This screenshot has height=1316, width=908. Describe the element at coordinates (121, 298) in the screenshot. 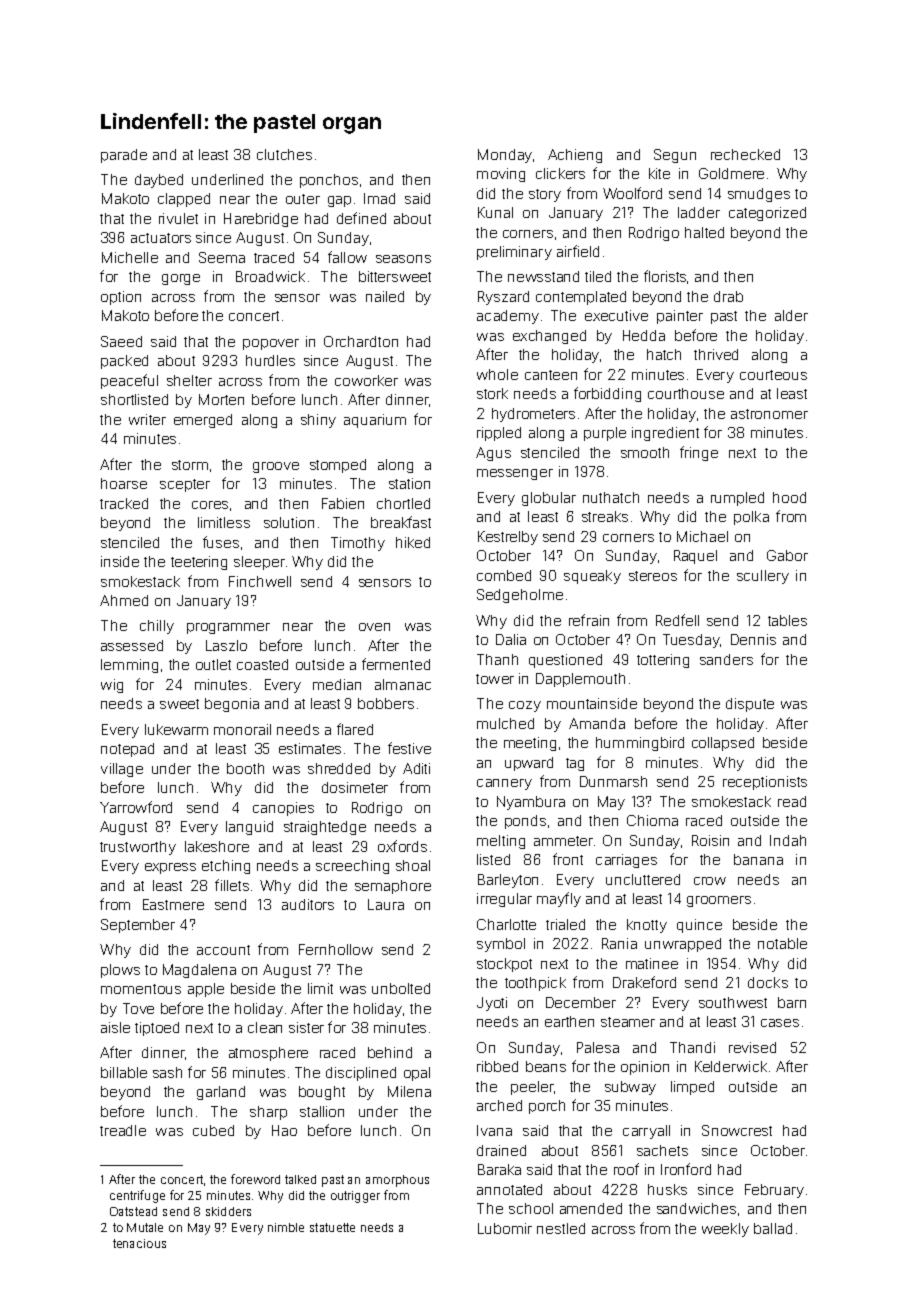

I see `option` at that location.
